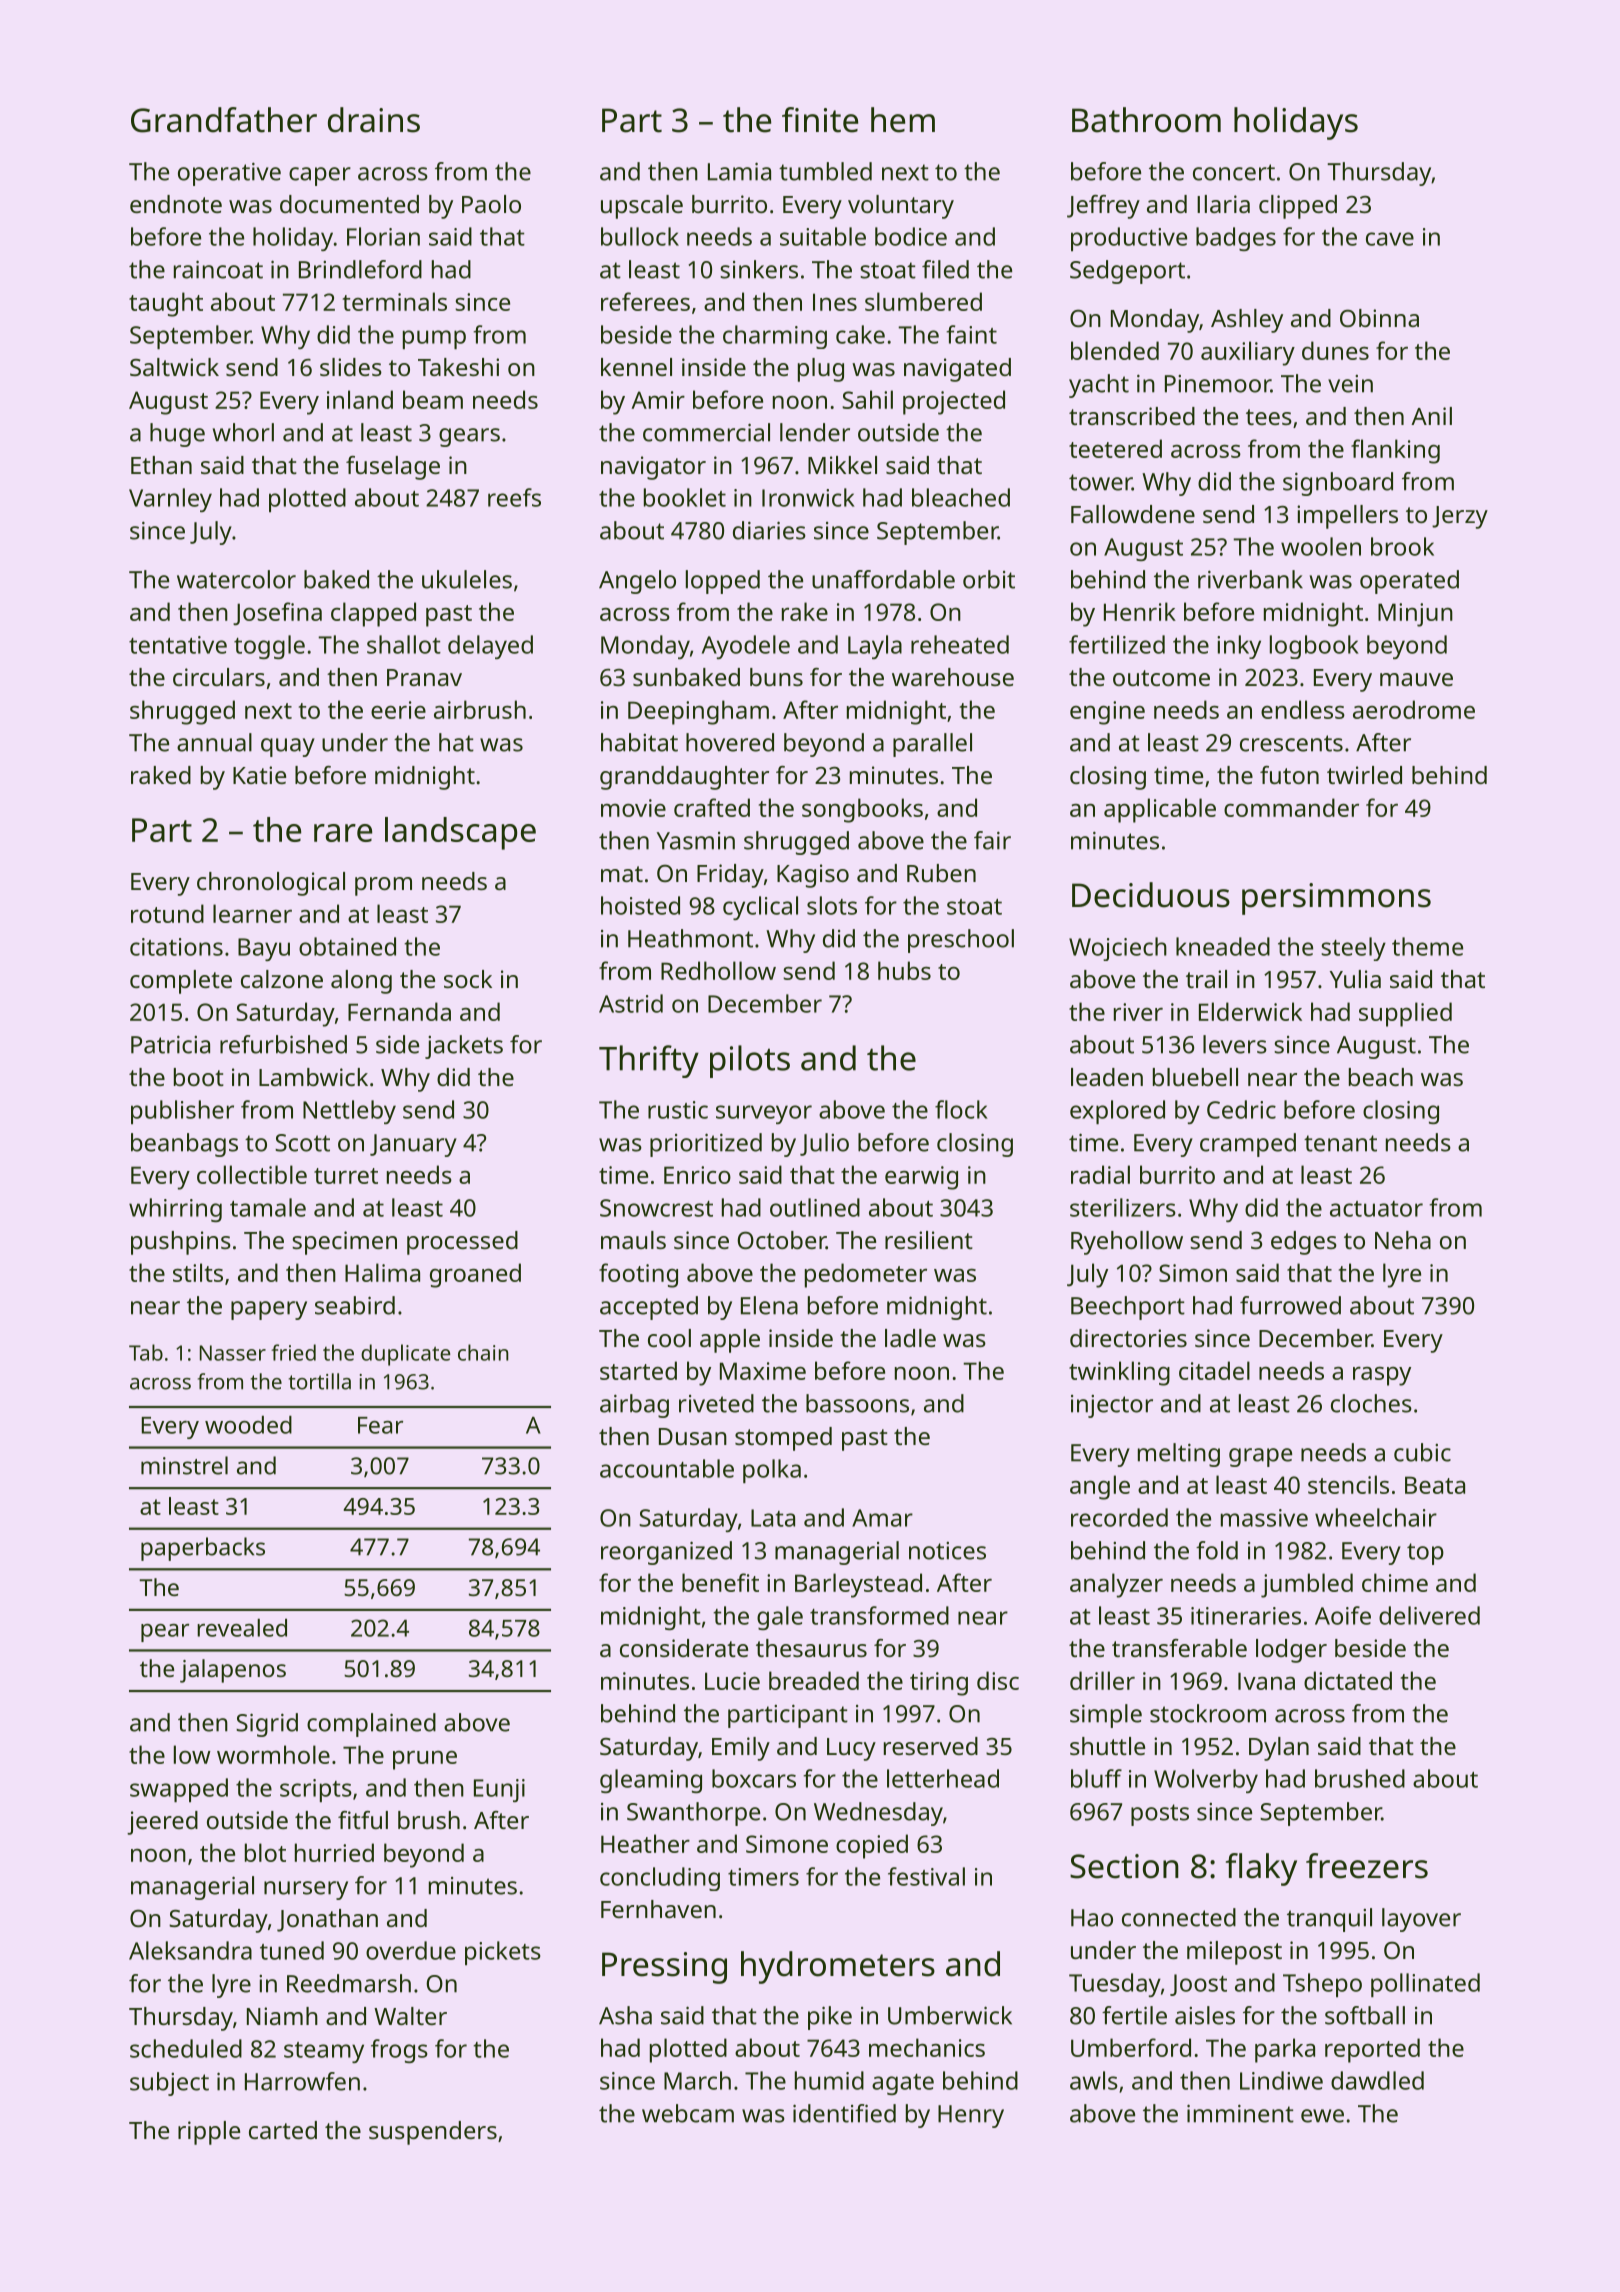  I want to click on Obinna, so click(1379, 318).
